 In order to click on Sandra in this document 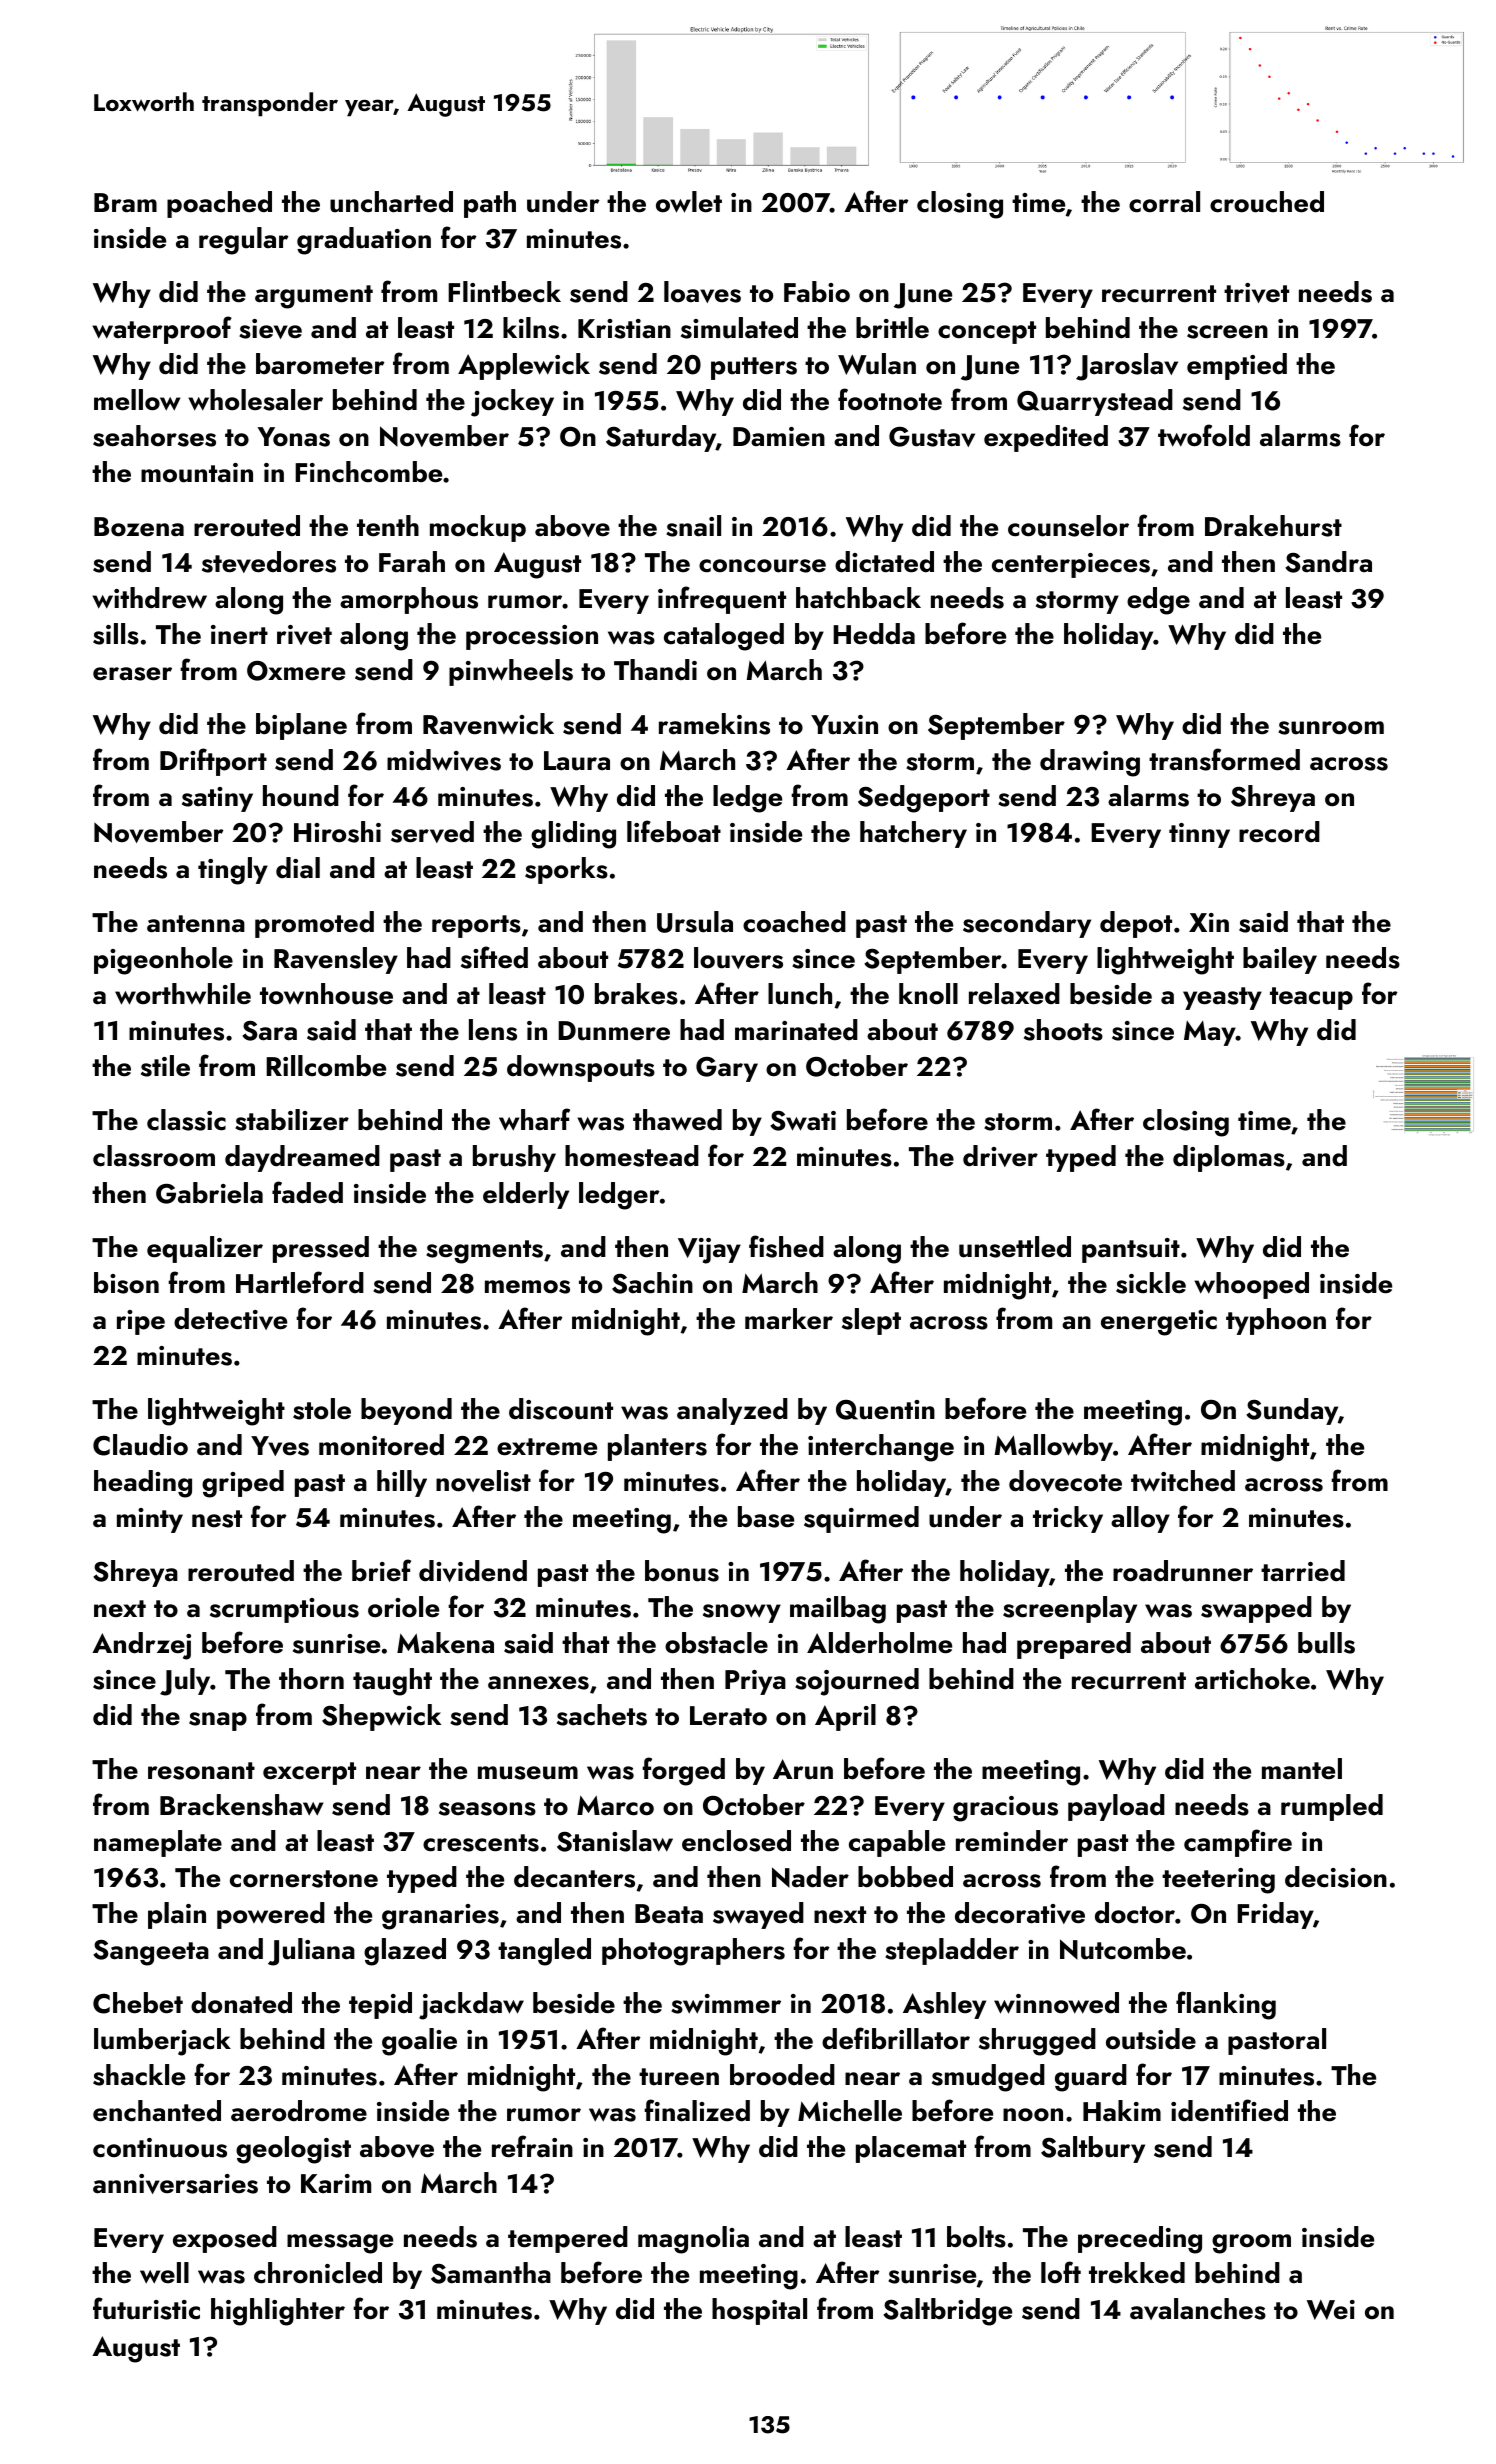, I will do `click(1328, 562)`.
